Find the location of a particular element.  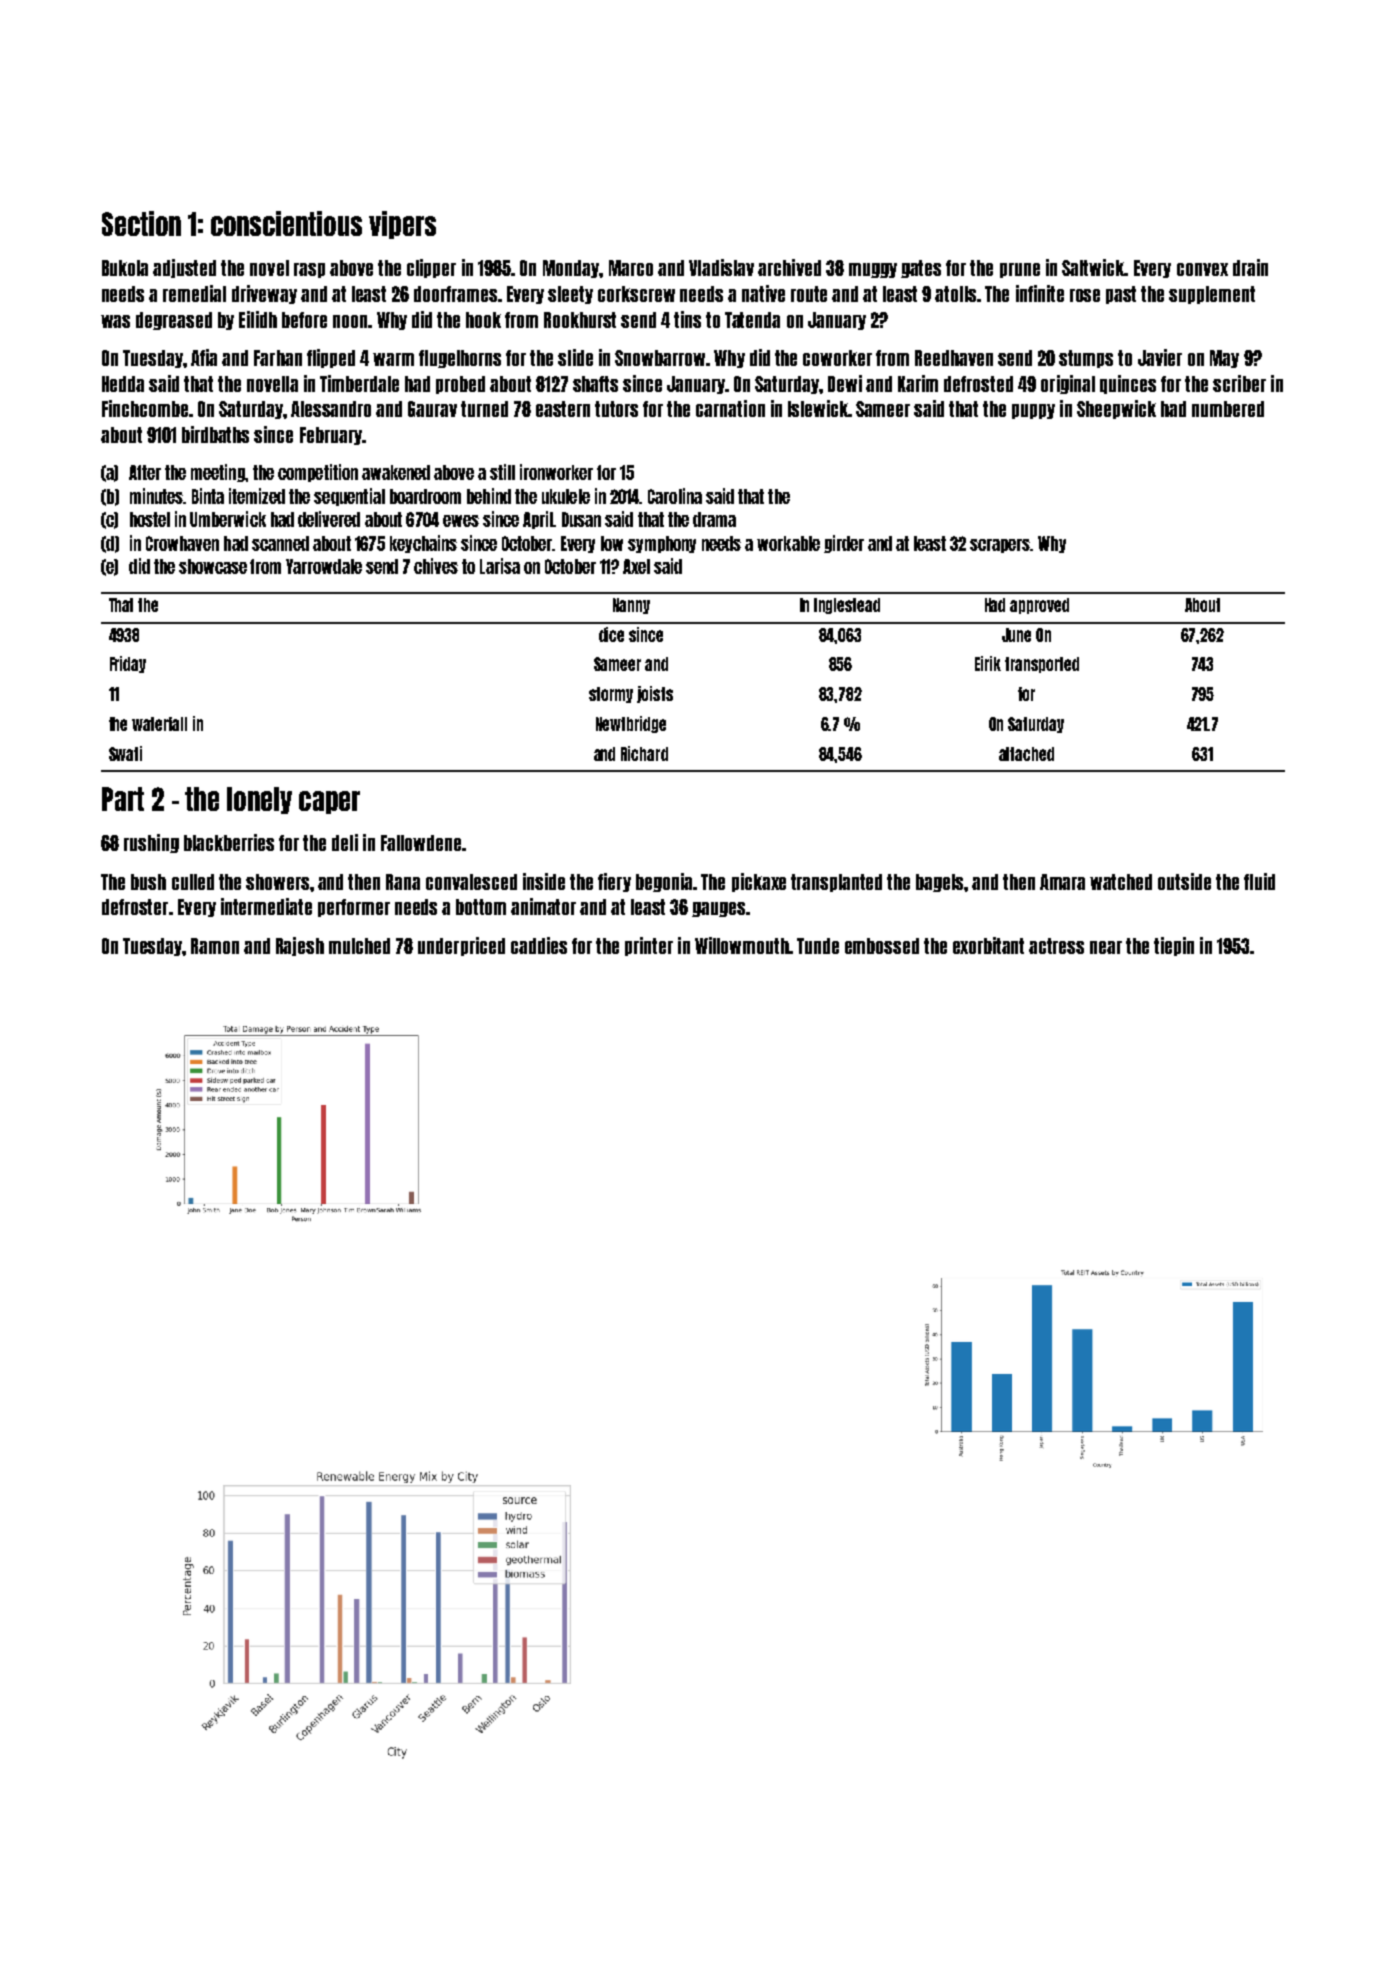

bush is located at coordinates (148, 882).
